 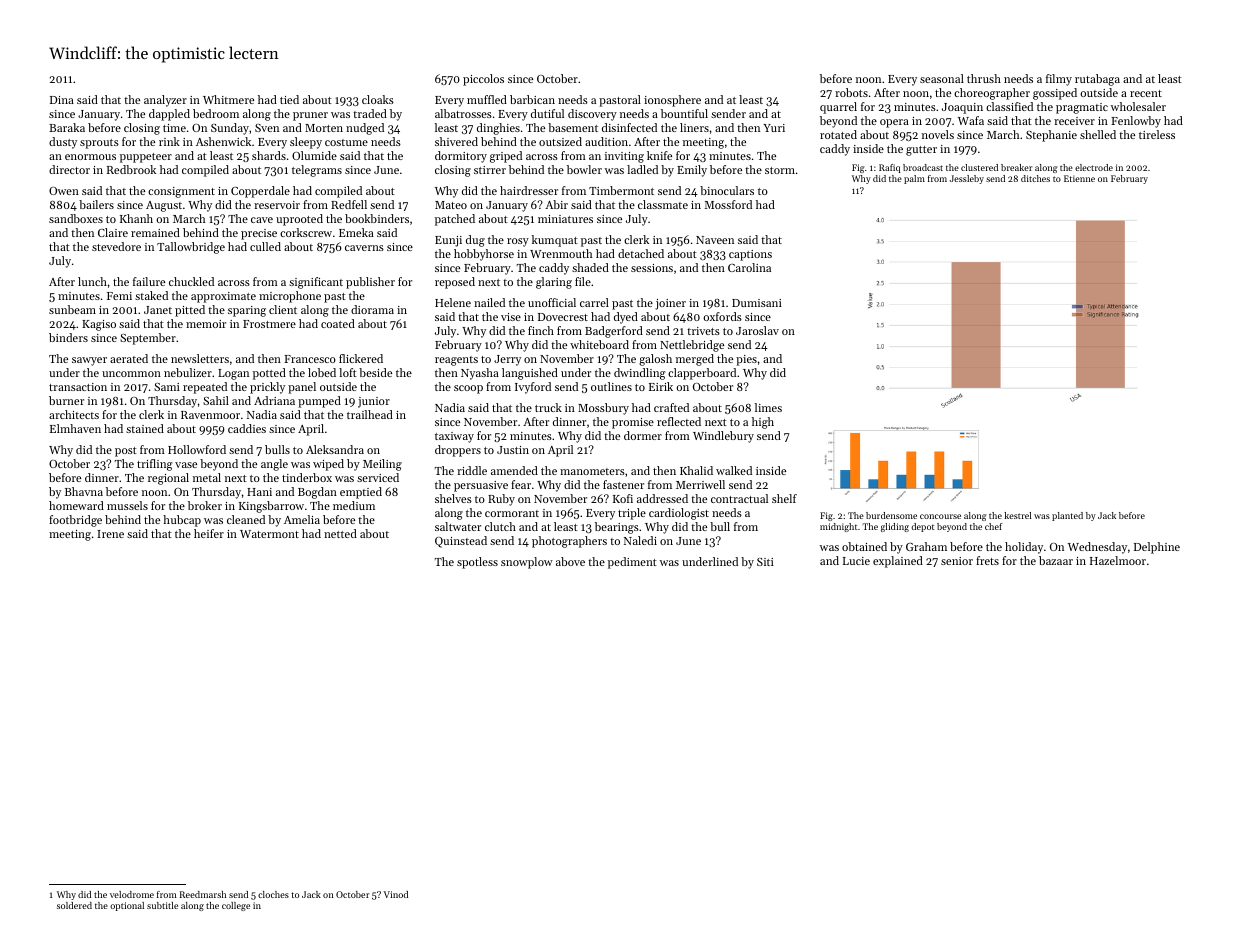 What do you see at coordinates (780, 170) in the page?
I see `storm` at bounding box center [780, 170].
